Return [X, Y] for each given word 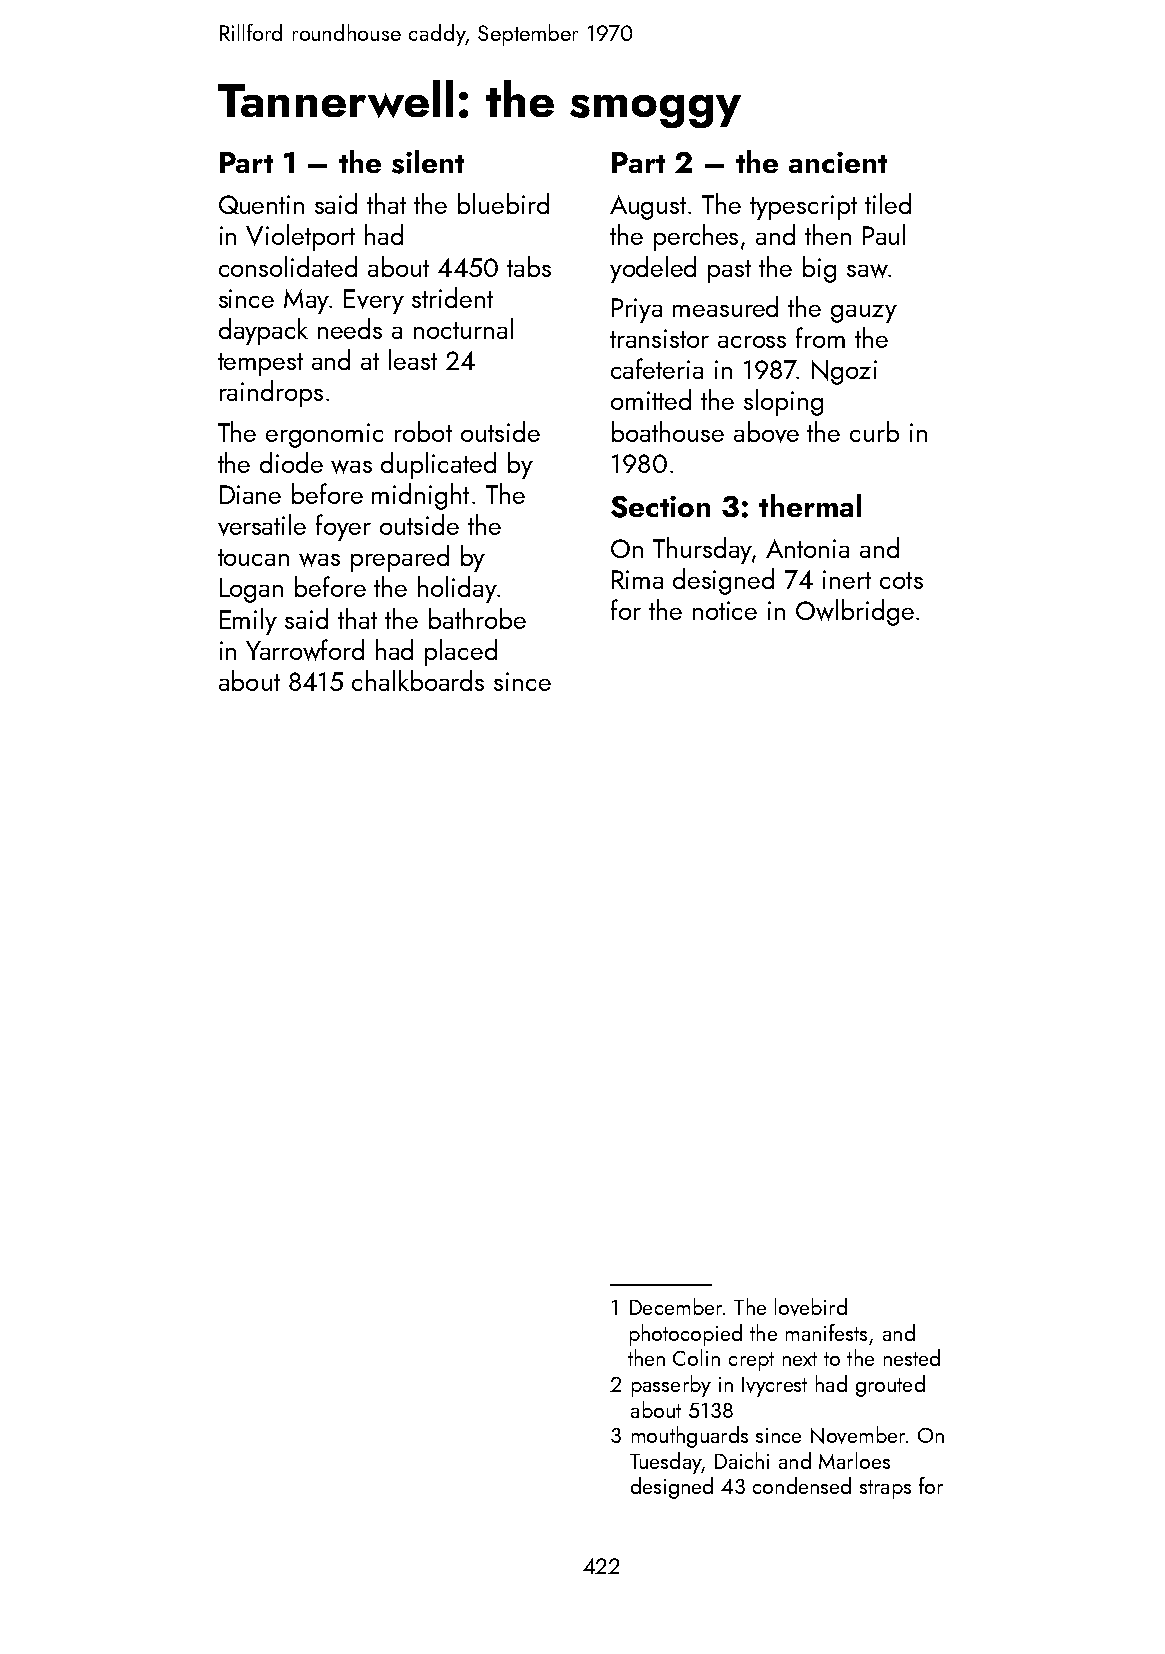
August [648, 207]
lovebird [811, 1307]
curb [874, 431]
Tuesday [665, 1463]
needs [350, 328]
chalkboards [418, 680]
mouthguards [690, 1437]
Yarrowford [305, 650]
